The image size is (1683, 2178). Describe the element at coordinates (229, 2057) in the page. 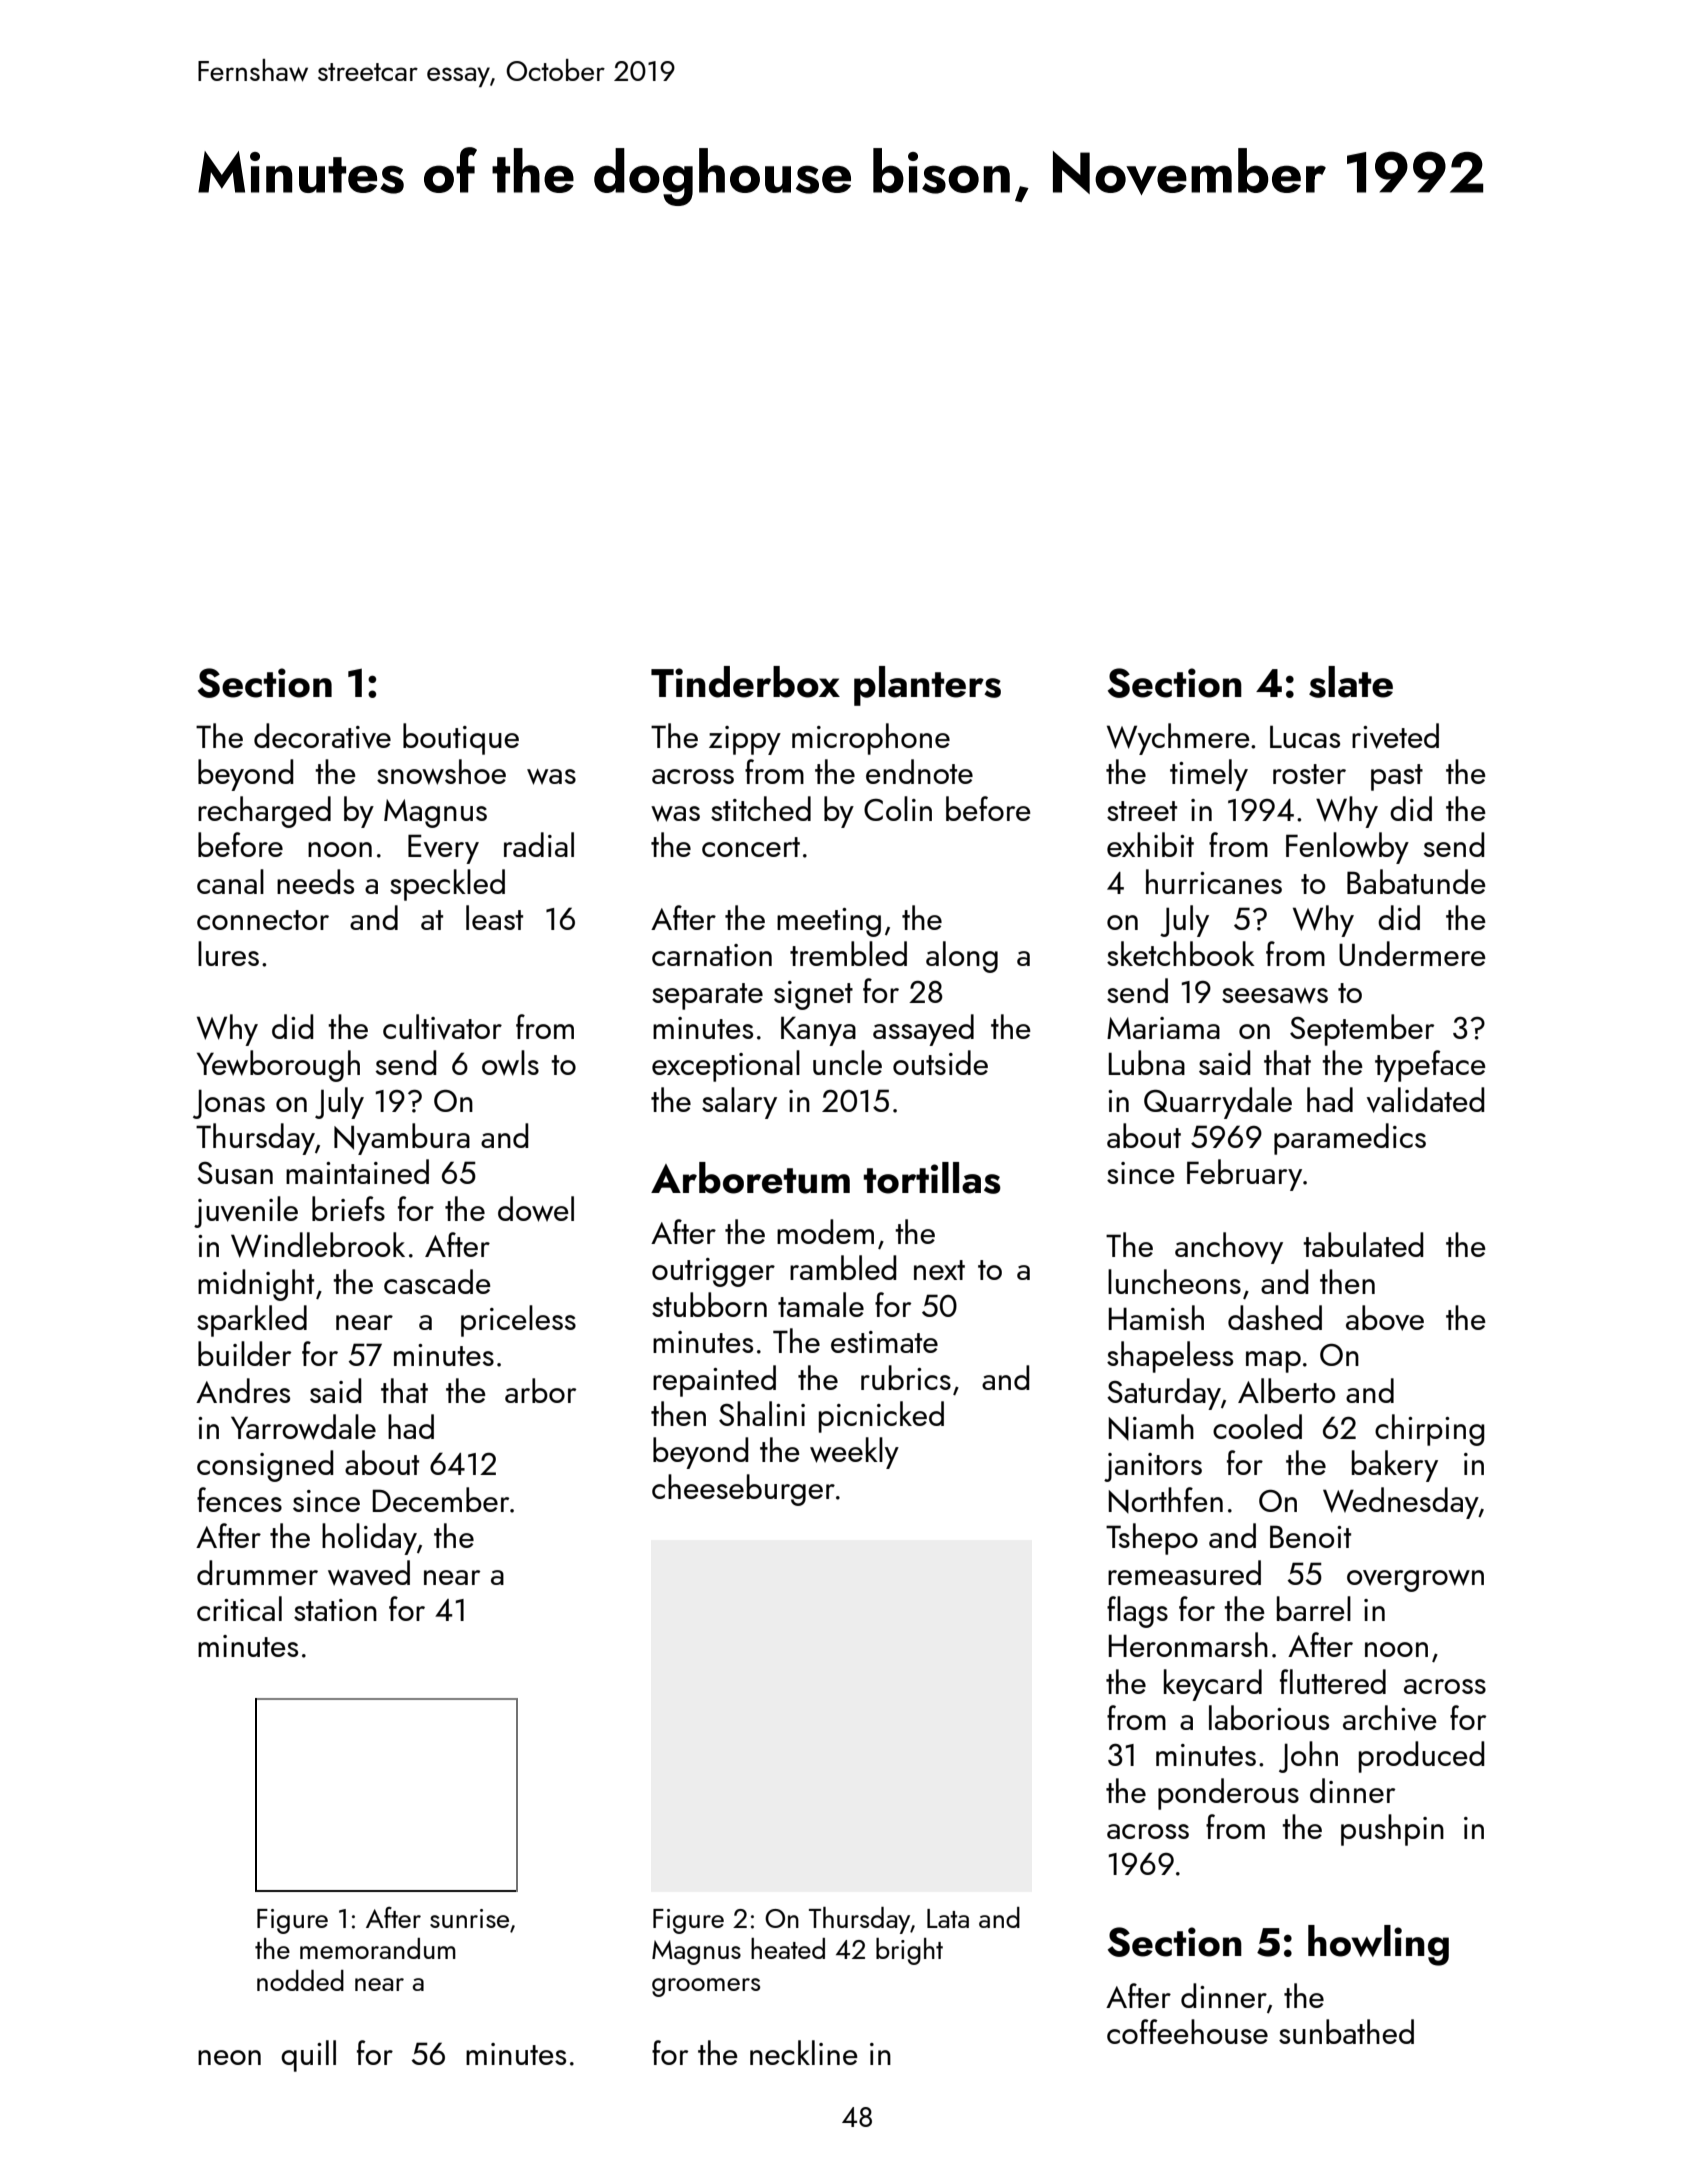

I see `neon` at that location.
